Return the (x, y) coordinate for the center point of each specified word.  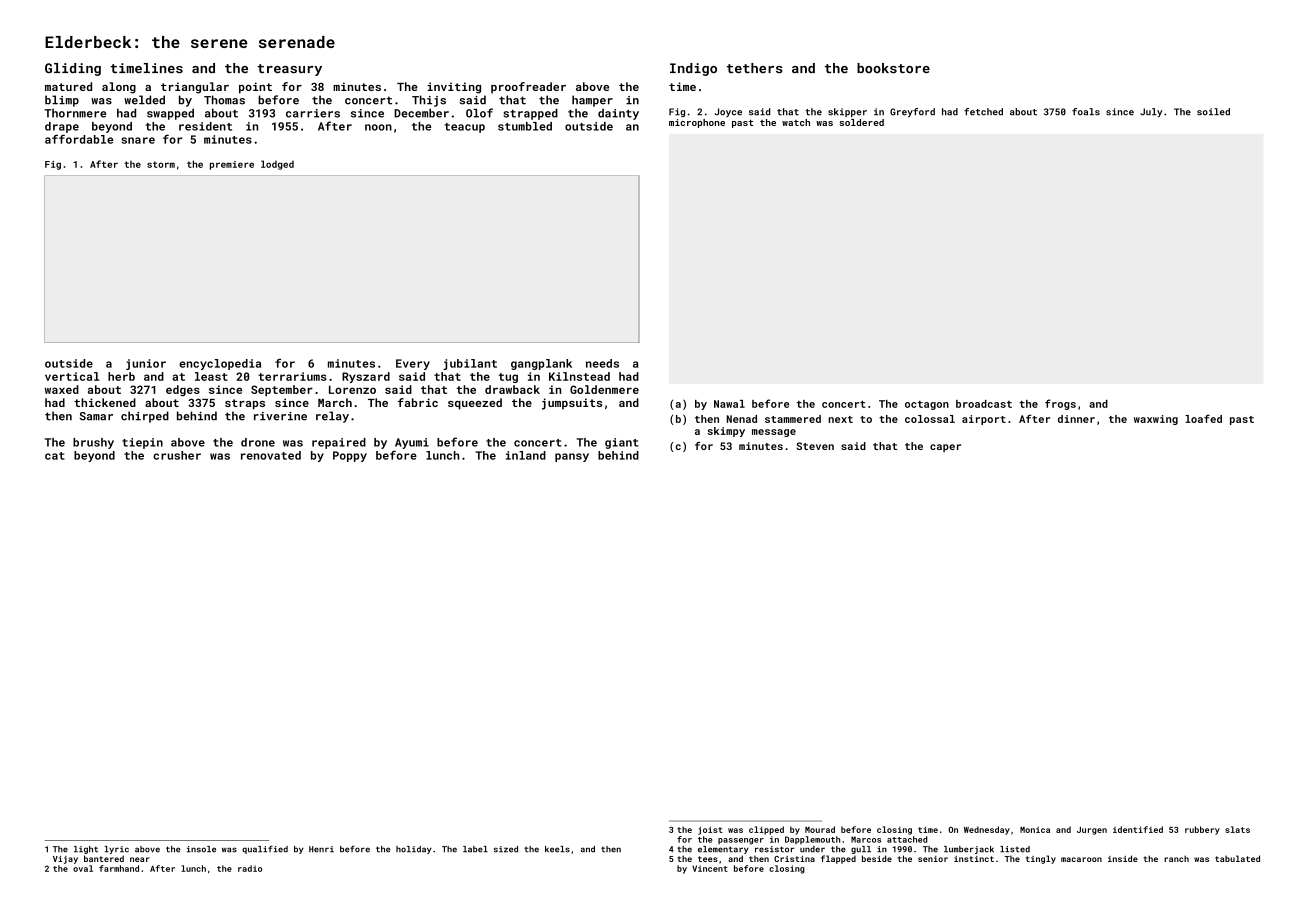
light (86, 850)
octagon (927, 405)
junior (146, 364)
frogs (1060, 404)
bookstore (893, 68)
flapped (838, 859)
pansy (572, 457)
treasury (289, 70)
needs (602, 363)
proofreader (528, 88)
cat (55, 456)
